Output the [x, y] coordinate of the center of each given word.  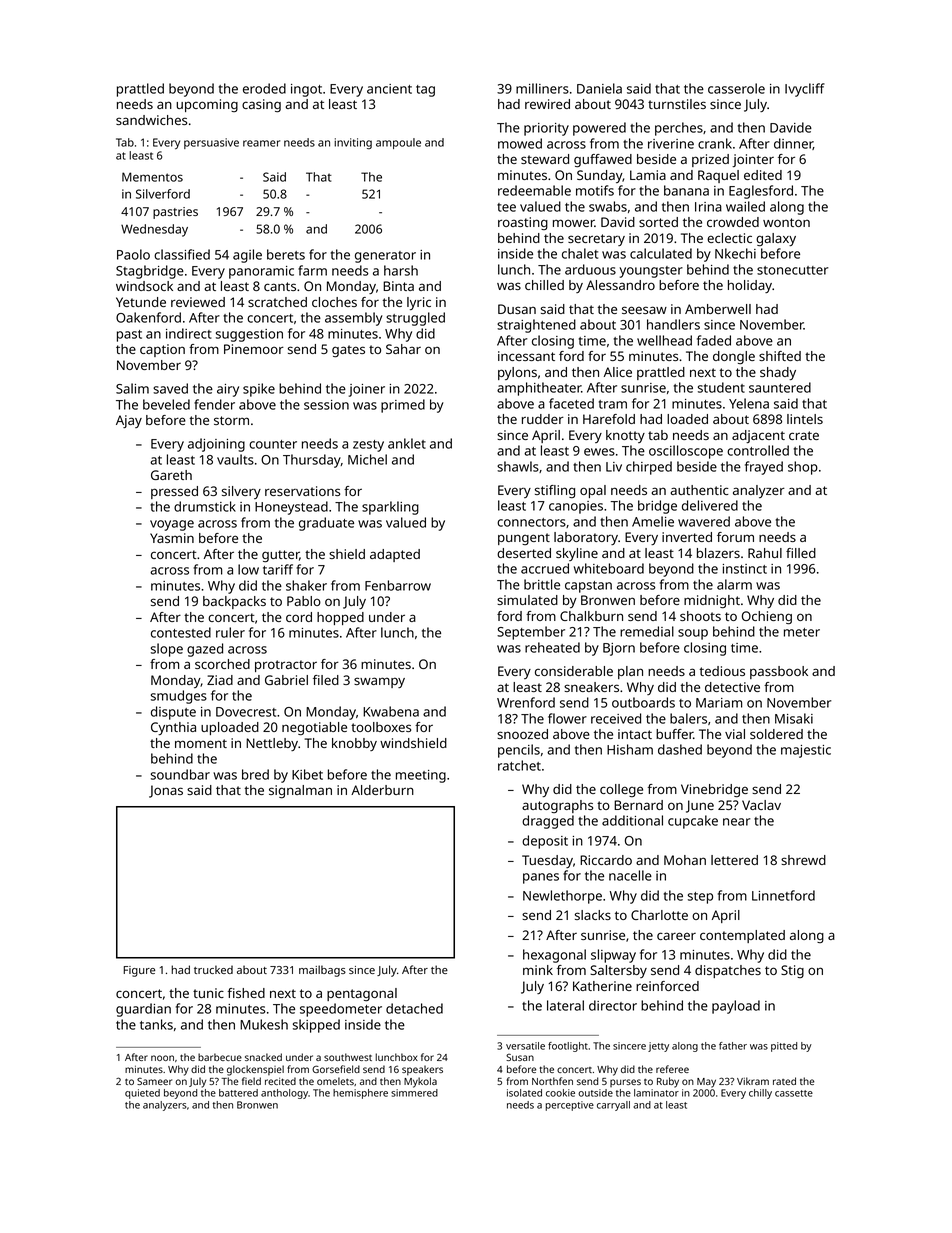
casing [261, 105]
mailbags [322, 971]
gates [348, 351]
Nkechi [735, 253]
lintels [805, 419]
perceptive [569, 1106]
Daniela [599, 88]
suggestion [249, 335]
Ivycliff [805, 90]
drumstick [205, 506]
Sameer [154, 1081]
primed [403, 406]
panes [541, 878]
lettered [734, 860]
